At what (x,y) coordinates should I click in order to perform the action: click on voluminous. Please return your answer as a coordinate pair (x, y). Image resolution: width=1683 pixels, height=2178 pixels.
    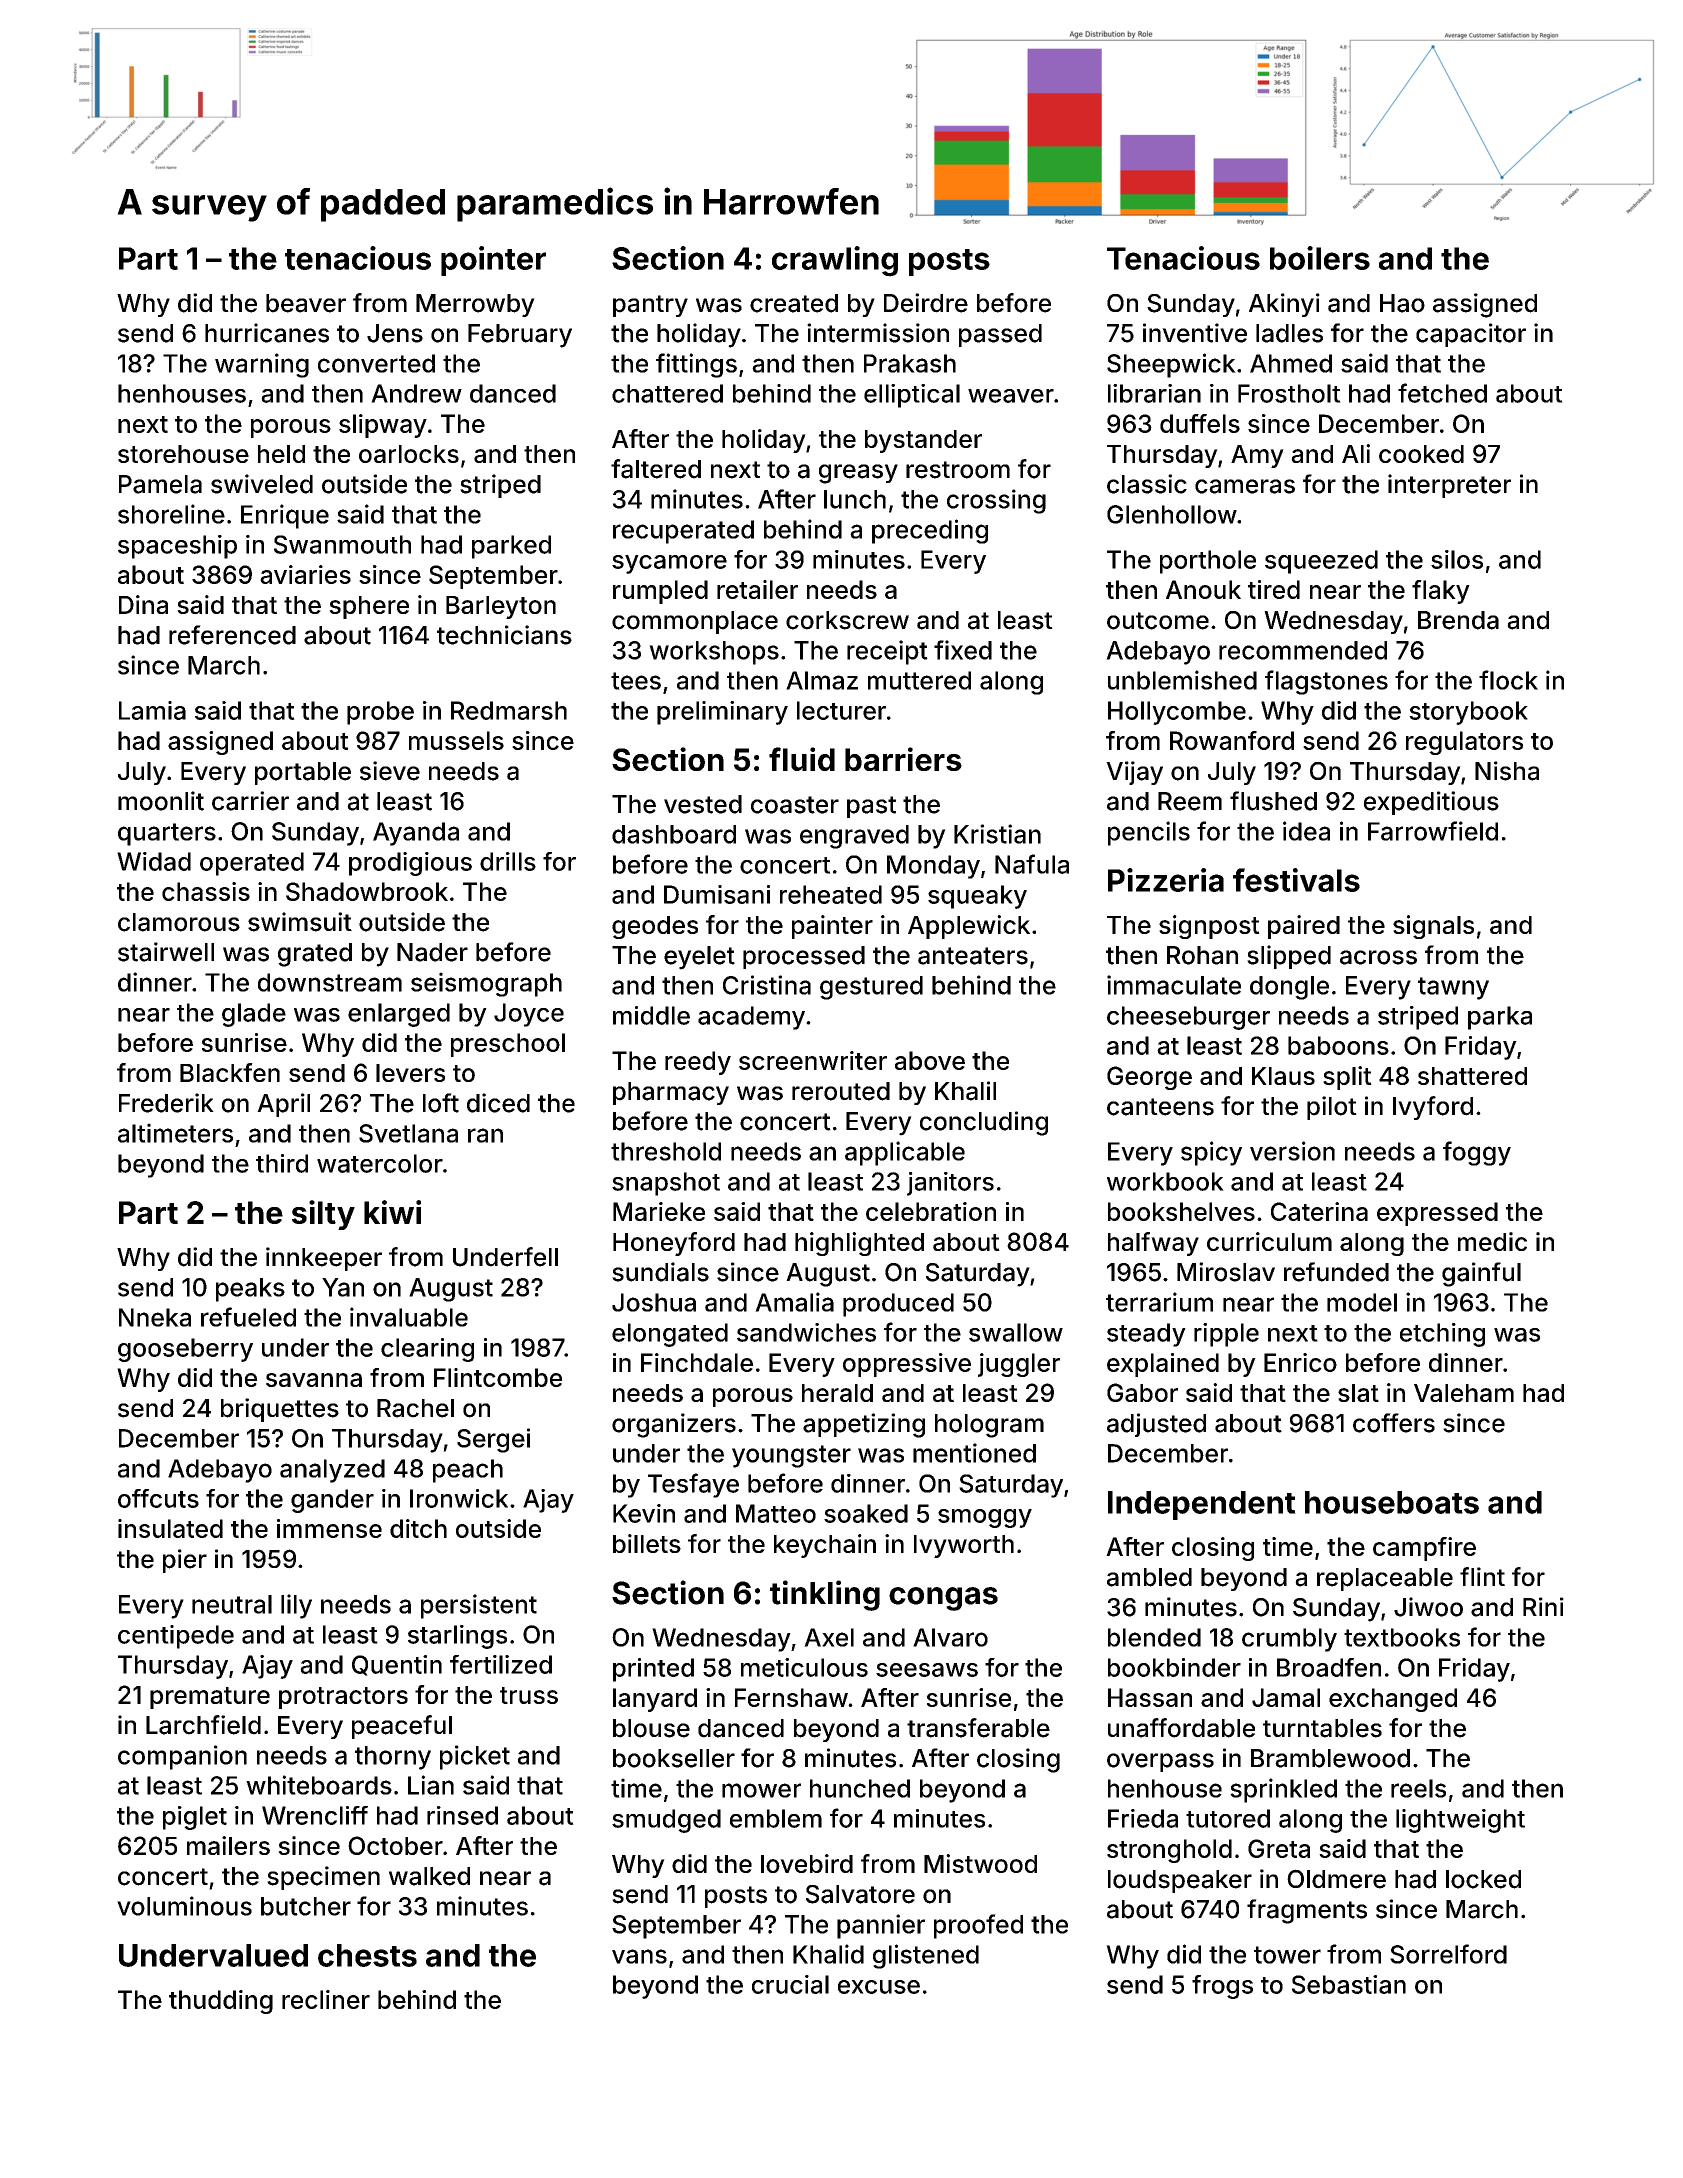
    Looking at the image, I should click on (184, 1906).
